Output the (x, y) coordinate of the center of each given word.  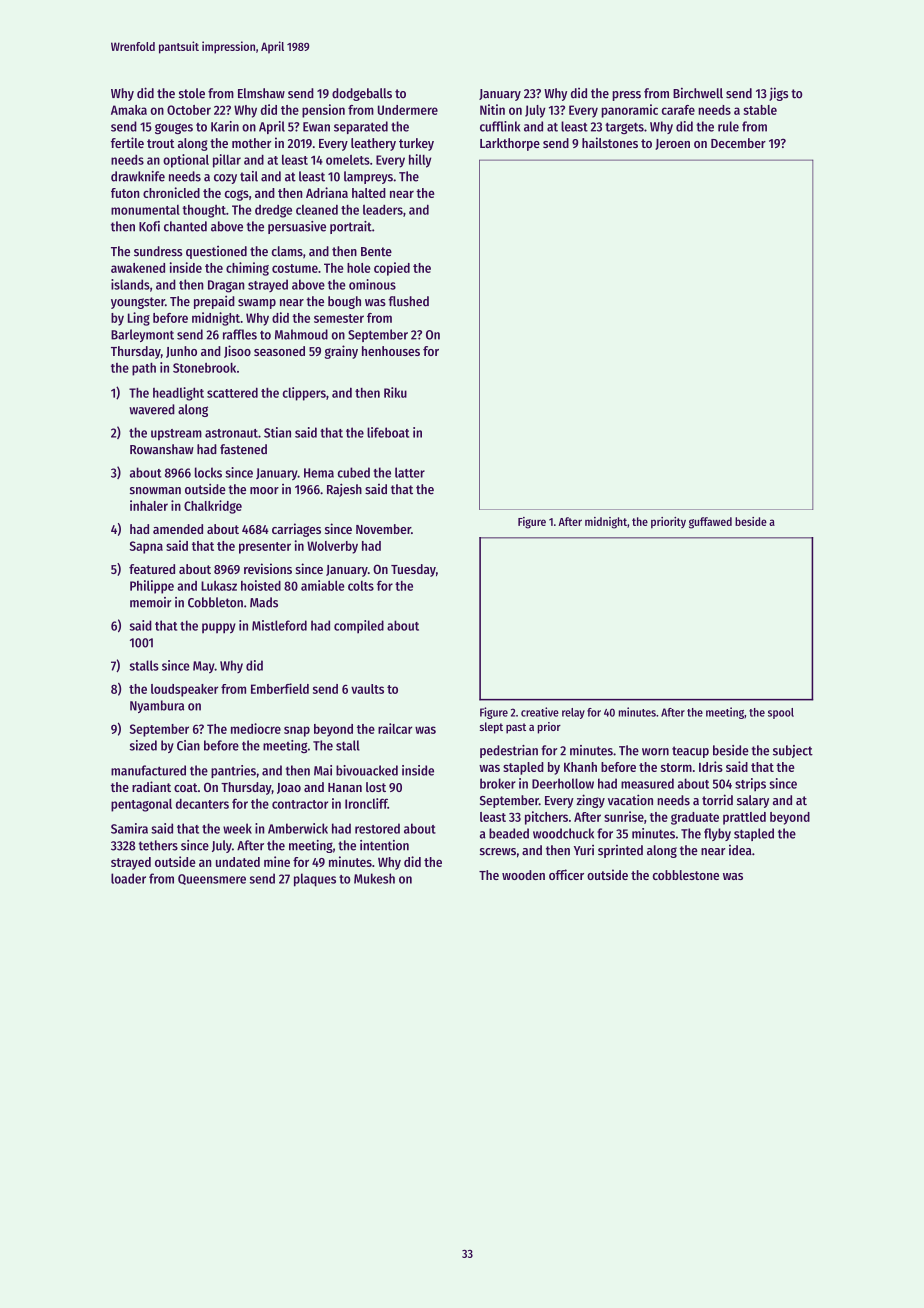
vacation (630, 800)
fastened (243, 449)
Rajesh (344, 490)
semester (339, 318)
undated (238, 862)
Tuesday (413, 570)
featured (152, 569)
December (738, 143)
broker (498, 783)
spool (781, 713)
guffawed (710, 523)
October (189, 110)
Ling (139, 319)
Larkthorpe (510, 144)
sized (143, 745)
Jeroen (672, 144)
